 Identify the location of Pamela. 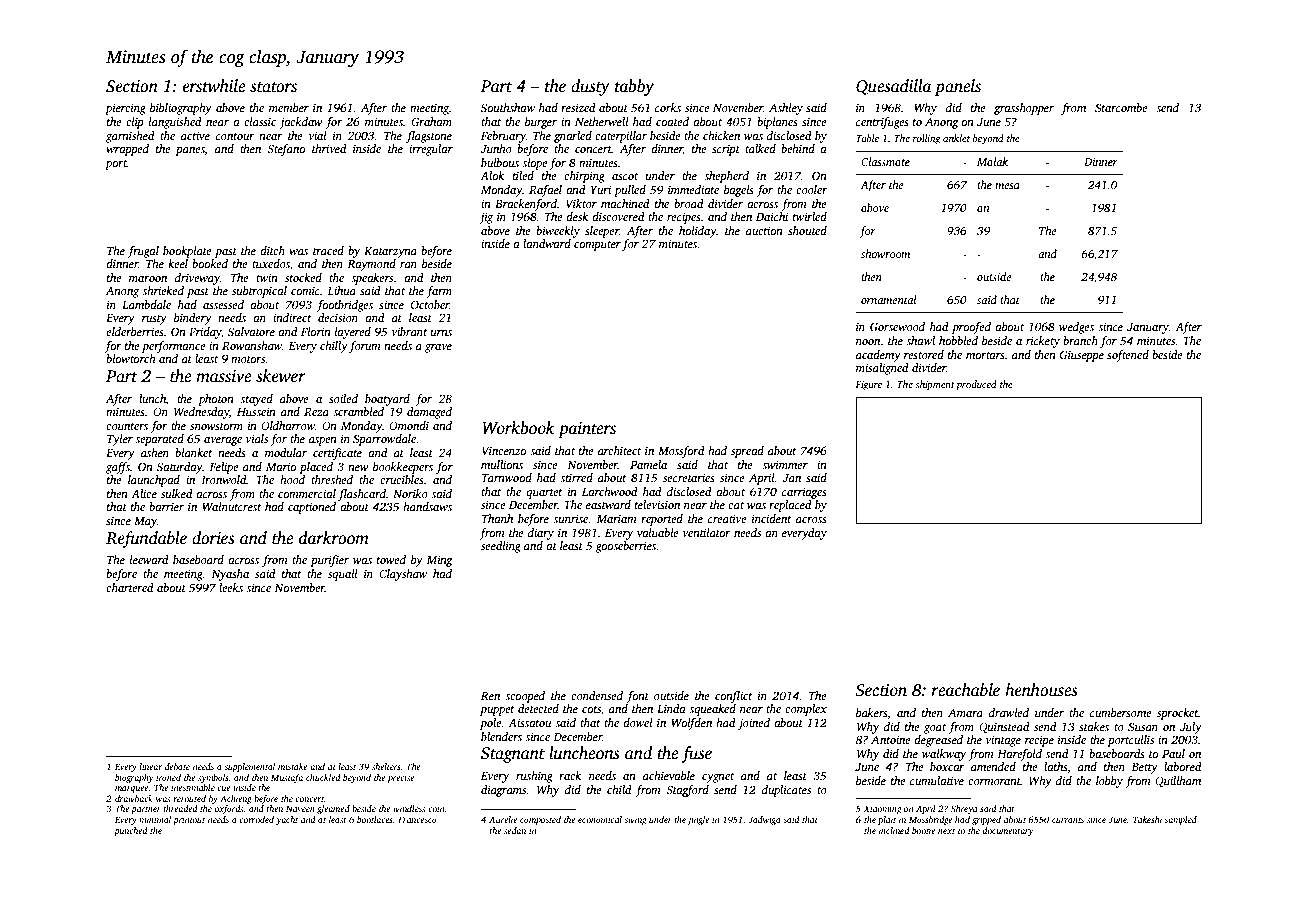
(648, 464).
